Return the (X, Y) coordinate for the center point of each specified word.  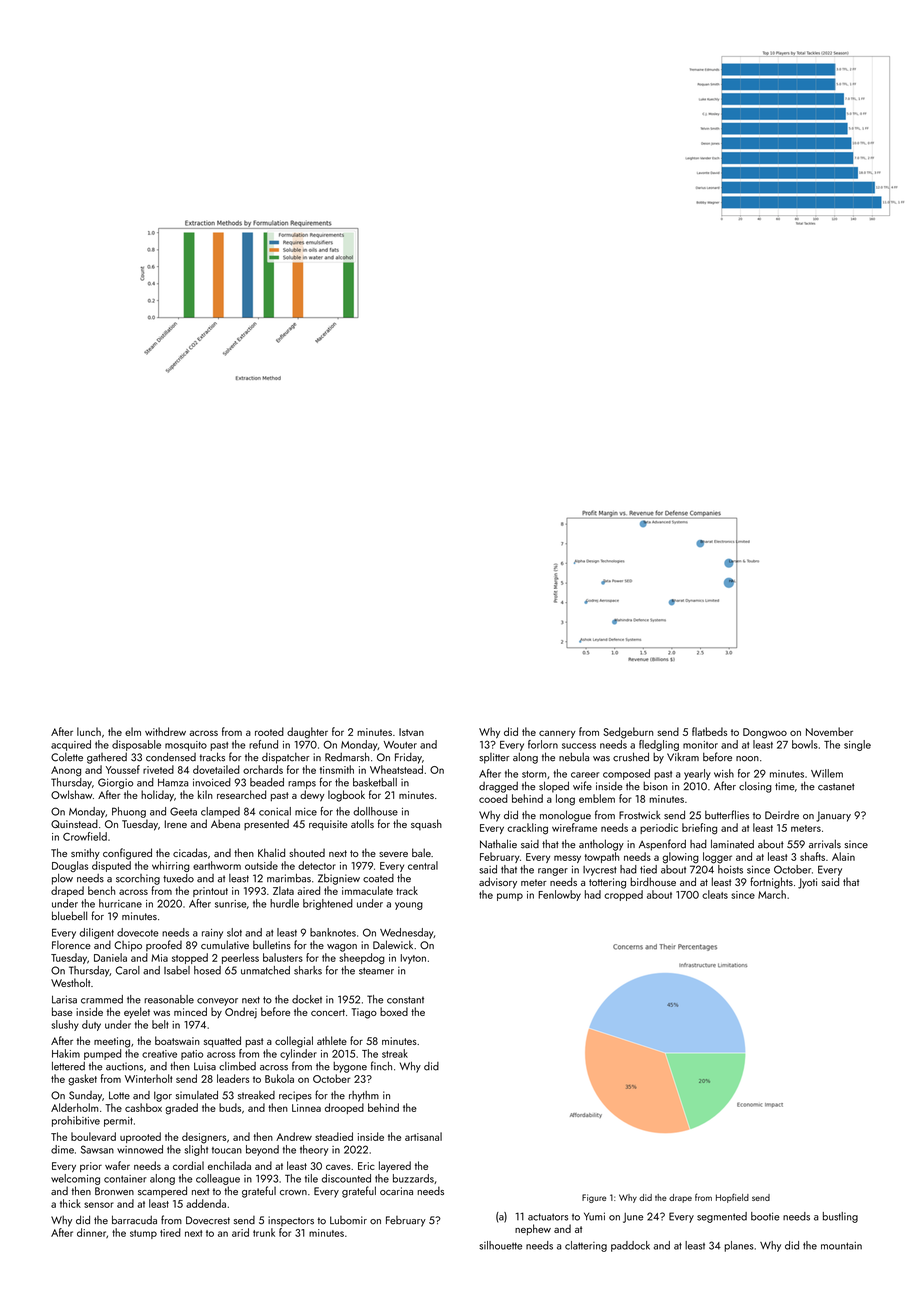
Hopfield (732, 1198)
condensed (171, 757)
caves (338, 1167)
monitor (700, 745)
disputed (111, 866)
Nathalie (498, 844)
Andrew (294, 1136)
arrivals (825, 844)
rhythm (364, 1096)
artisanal (423, 1136)
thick (70, 1203)
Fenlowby (559, 895)
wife (582, 786)
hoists (730, 869)
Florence (71, 945)
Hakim (66, 1053)
